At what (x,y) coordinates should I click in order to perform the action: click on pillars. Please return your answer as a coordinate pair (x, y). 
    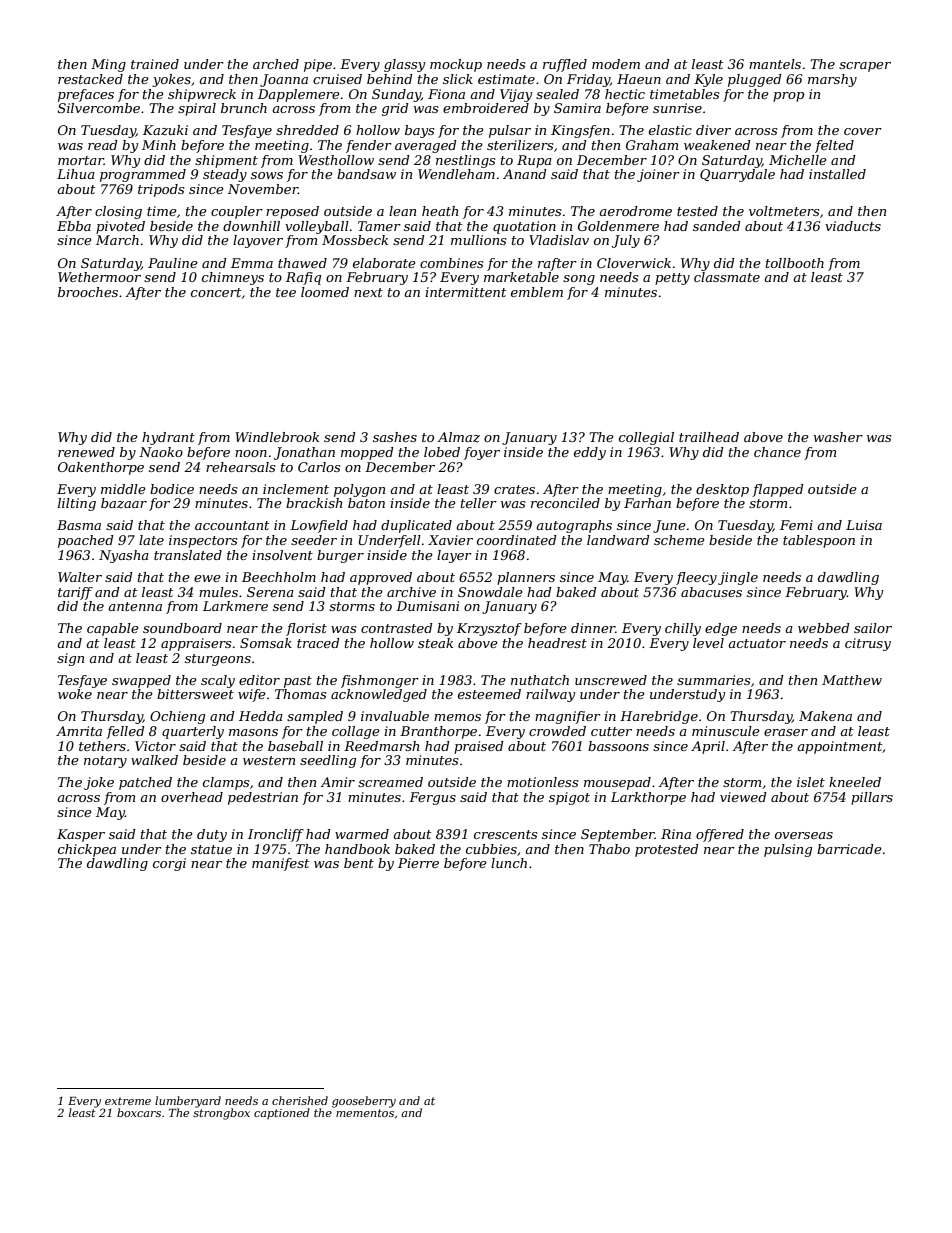
    Looking at the image, I should click on (872, 798).
